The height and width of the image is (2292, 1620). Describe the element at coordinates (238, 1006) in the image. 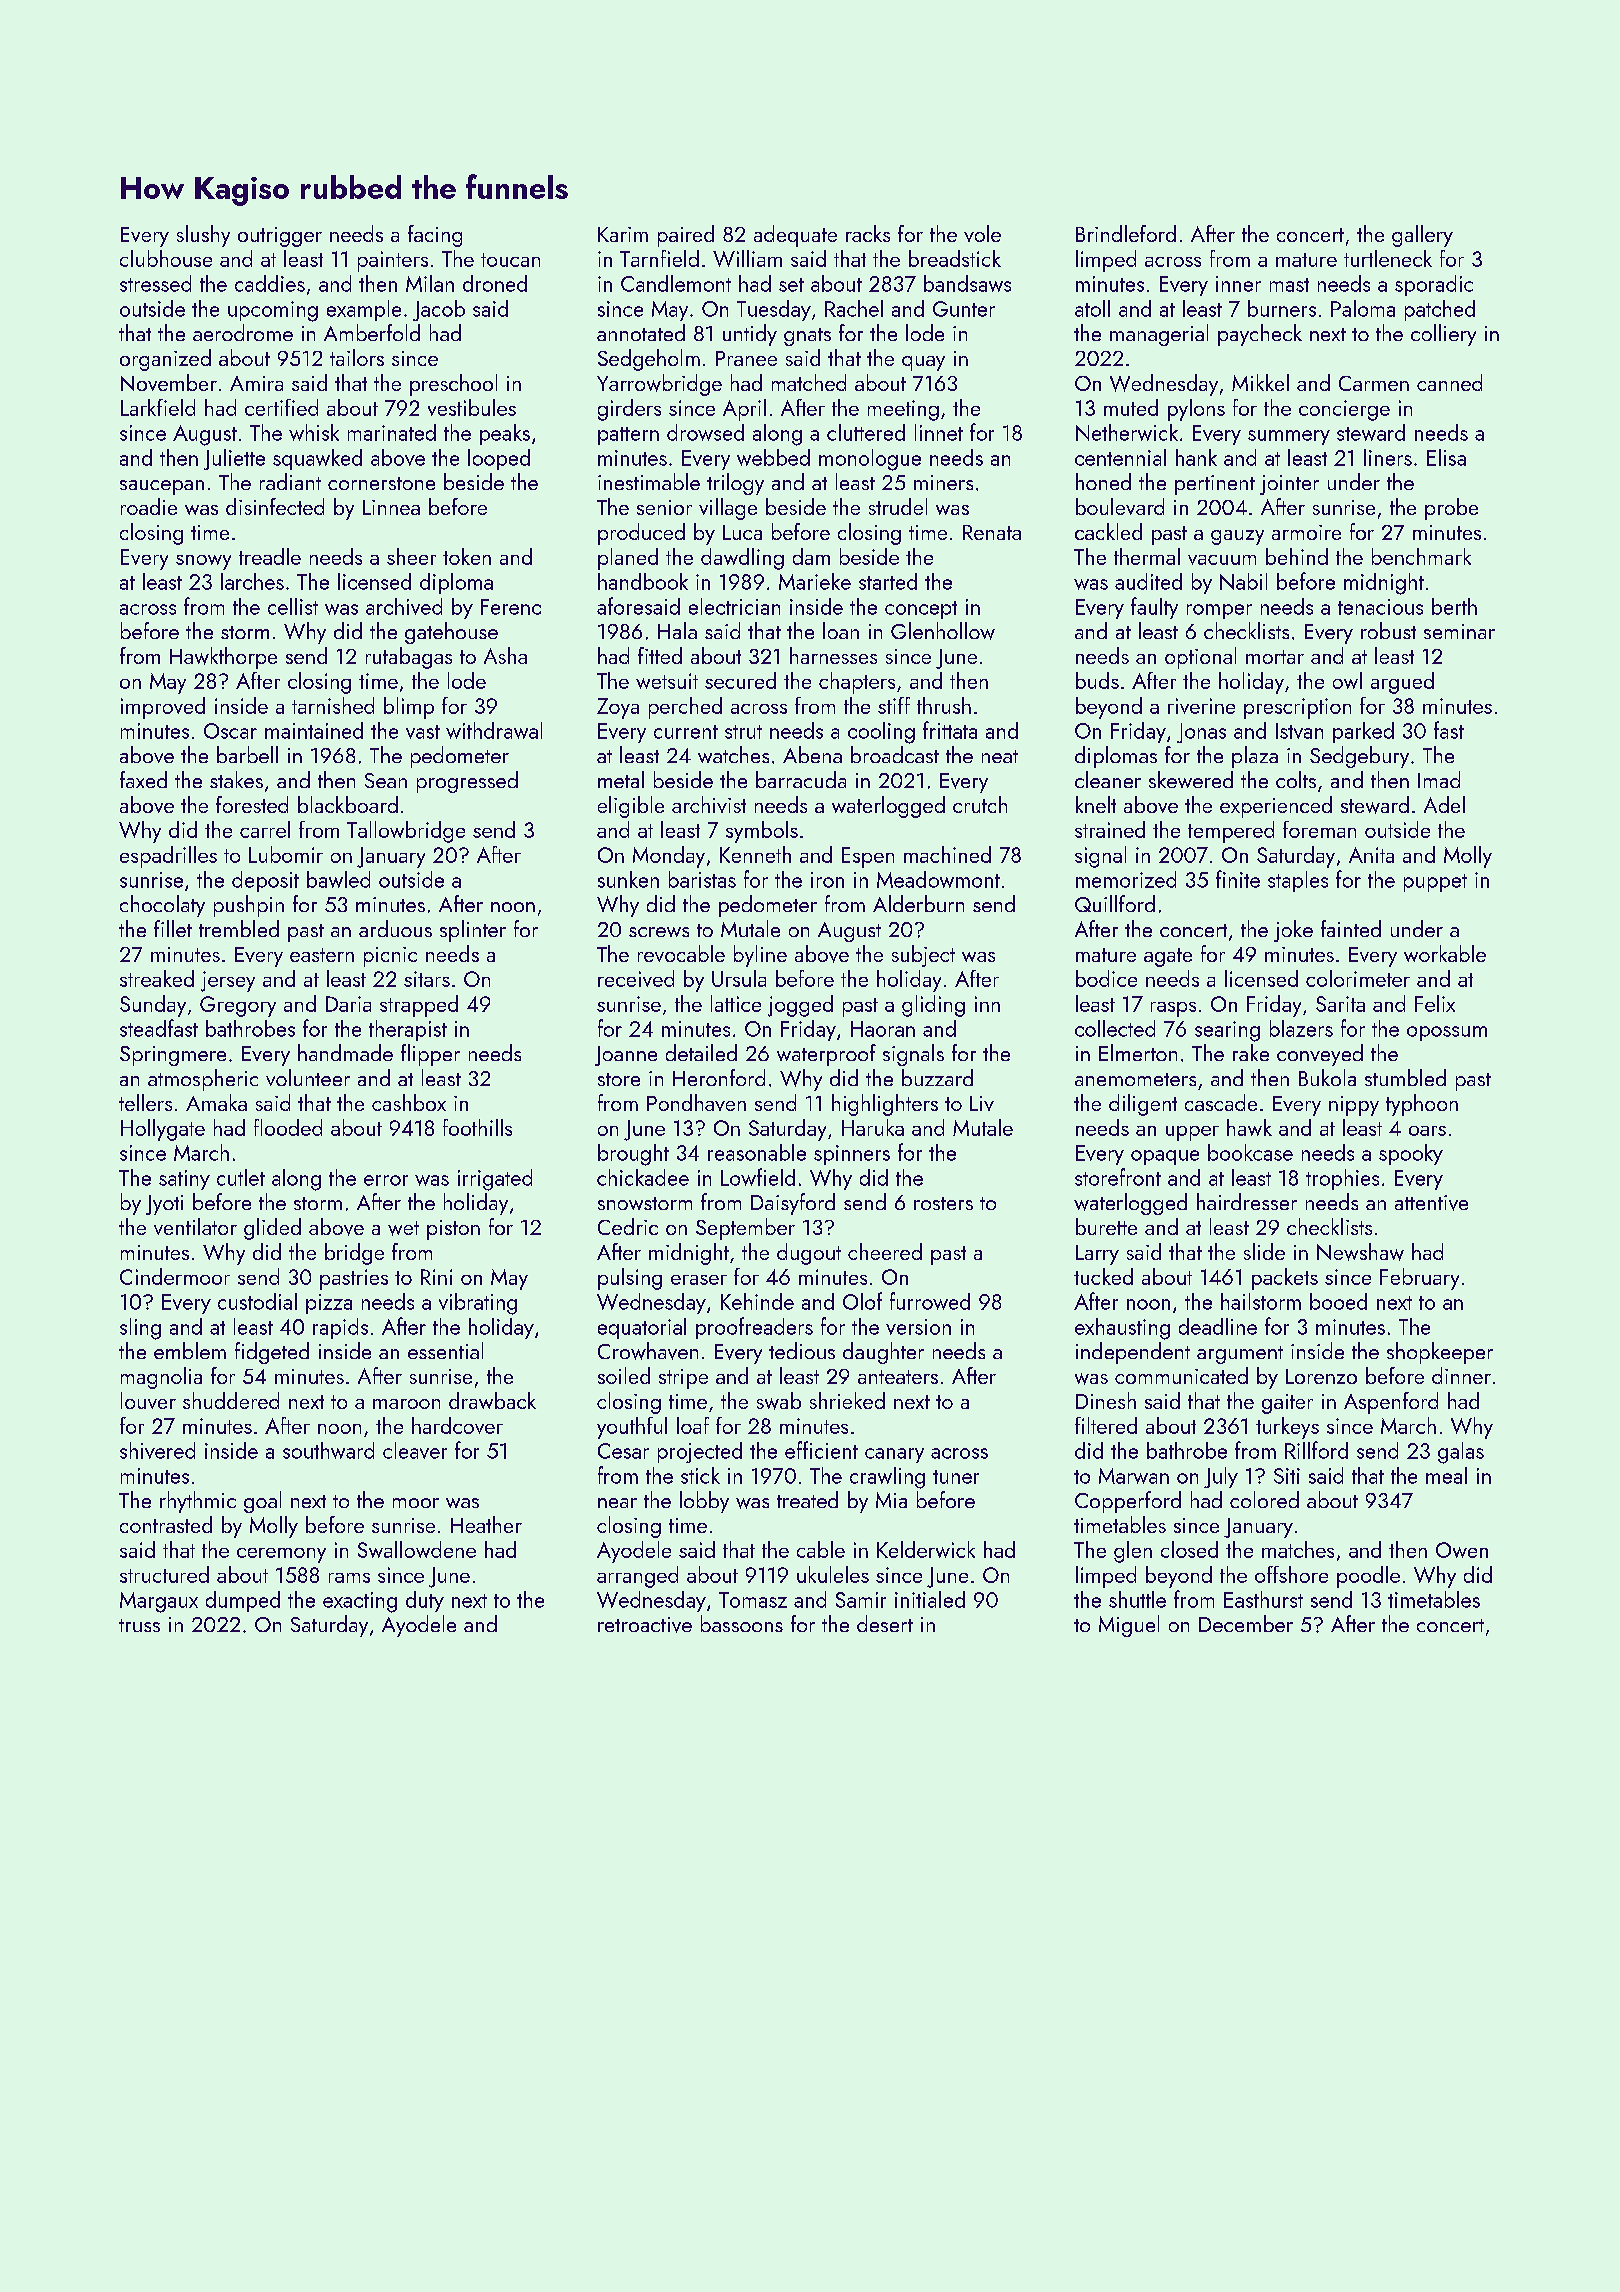

I see `Gregory` at that location.
